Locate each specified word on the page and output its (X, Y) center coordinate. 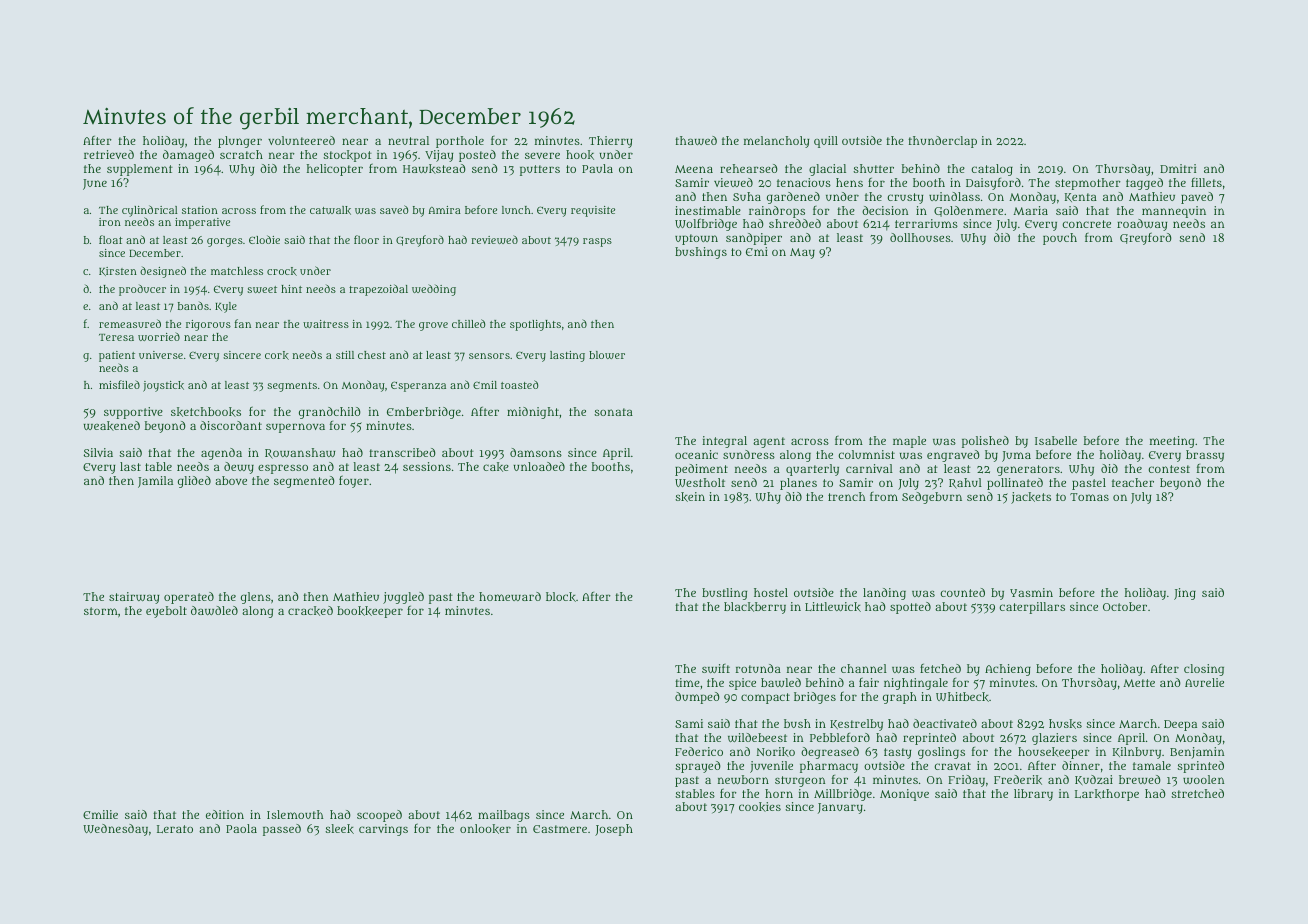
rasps (597, 242)
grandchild (330, 413)
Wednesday (115, 830)
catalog (992, 170)
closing (1204, 670)
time (687, 682)
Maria (1030, 210)
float (111, 239)
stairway (134, 598)
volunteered (301, 140)
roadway (1142, 226)
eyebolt (166, 612)
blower (607, 355)
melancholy (776, 142)
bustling (724, 594)
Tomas (1089, 497)
